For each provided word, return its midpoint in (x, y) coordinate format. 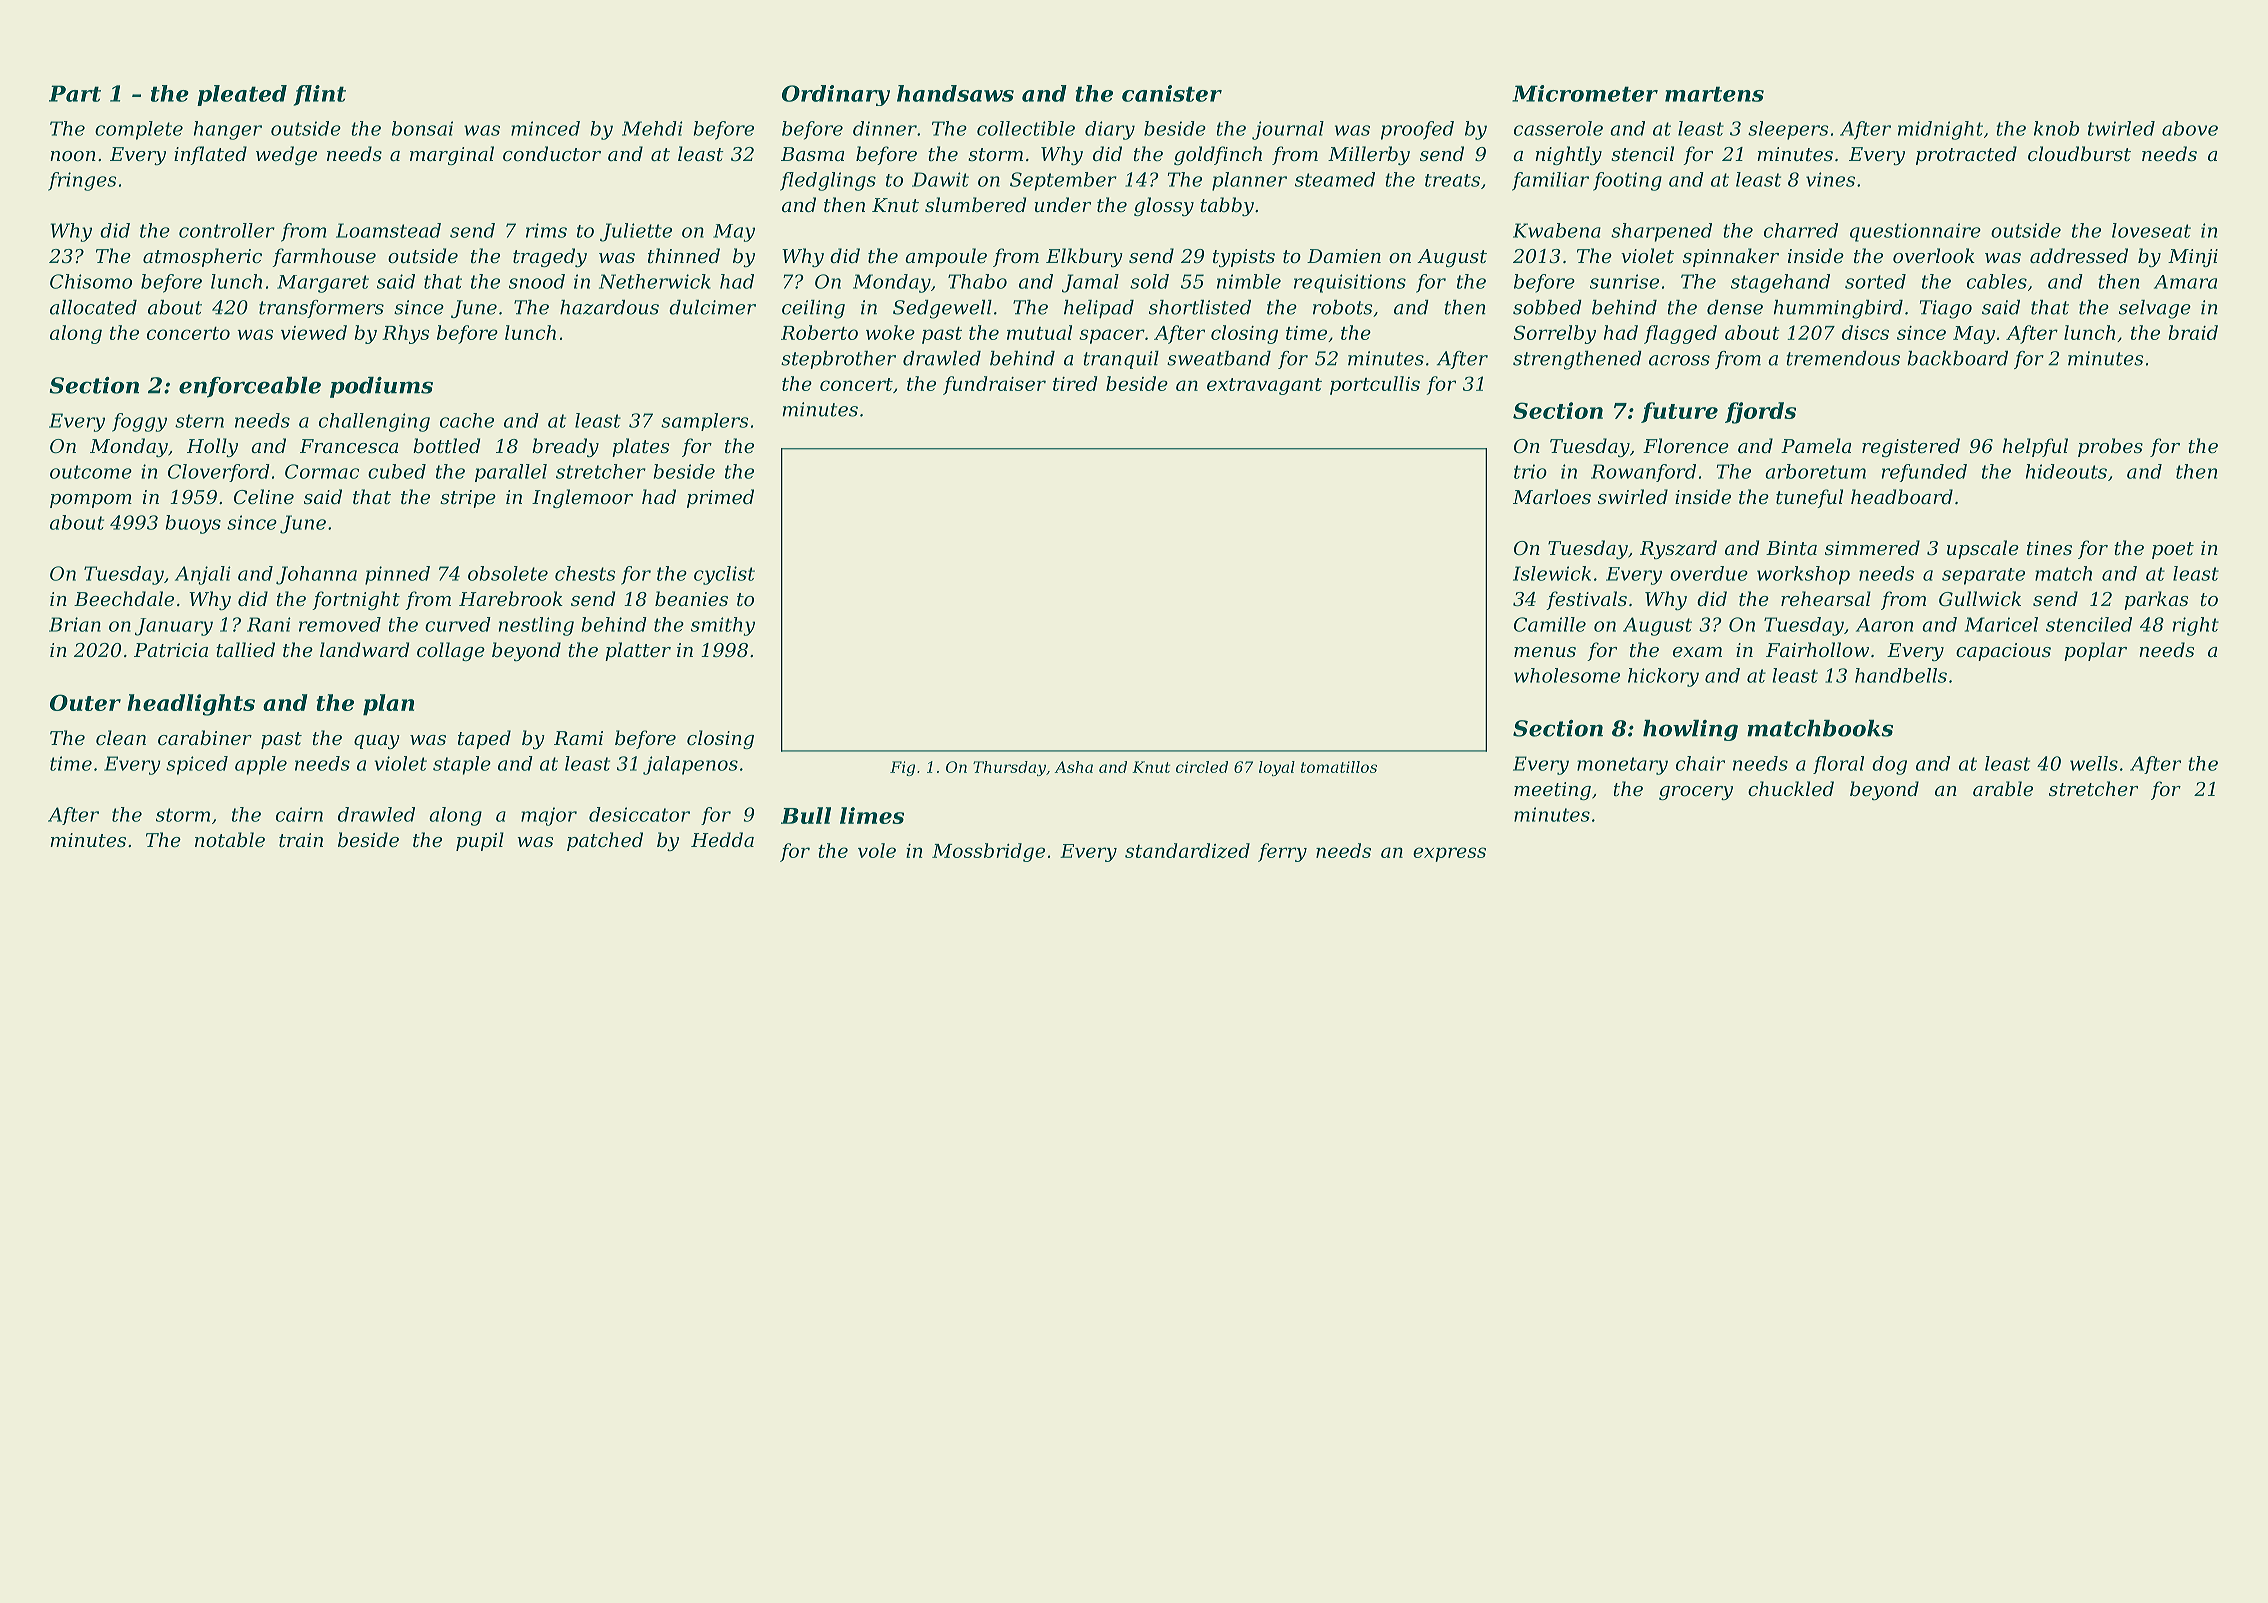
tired (1075, 383)
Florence (1686, 445)
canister (1172, 93)
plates (640, 447)
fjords (1760, 413)
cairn (299, 814)
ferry (1282, 852)
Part (75, 93)
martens (1714, 94)
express (1449, 854)
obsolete (508, 573)
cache (467, 420)
